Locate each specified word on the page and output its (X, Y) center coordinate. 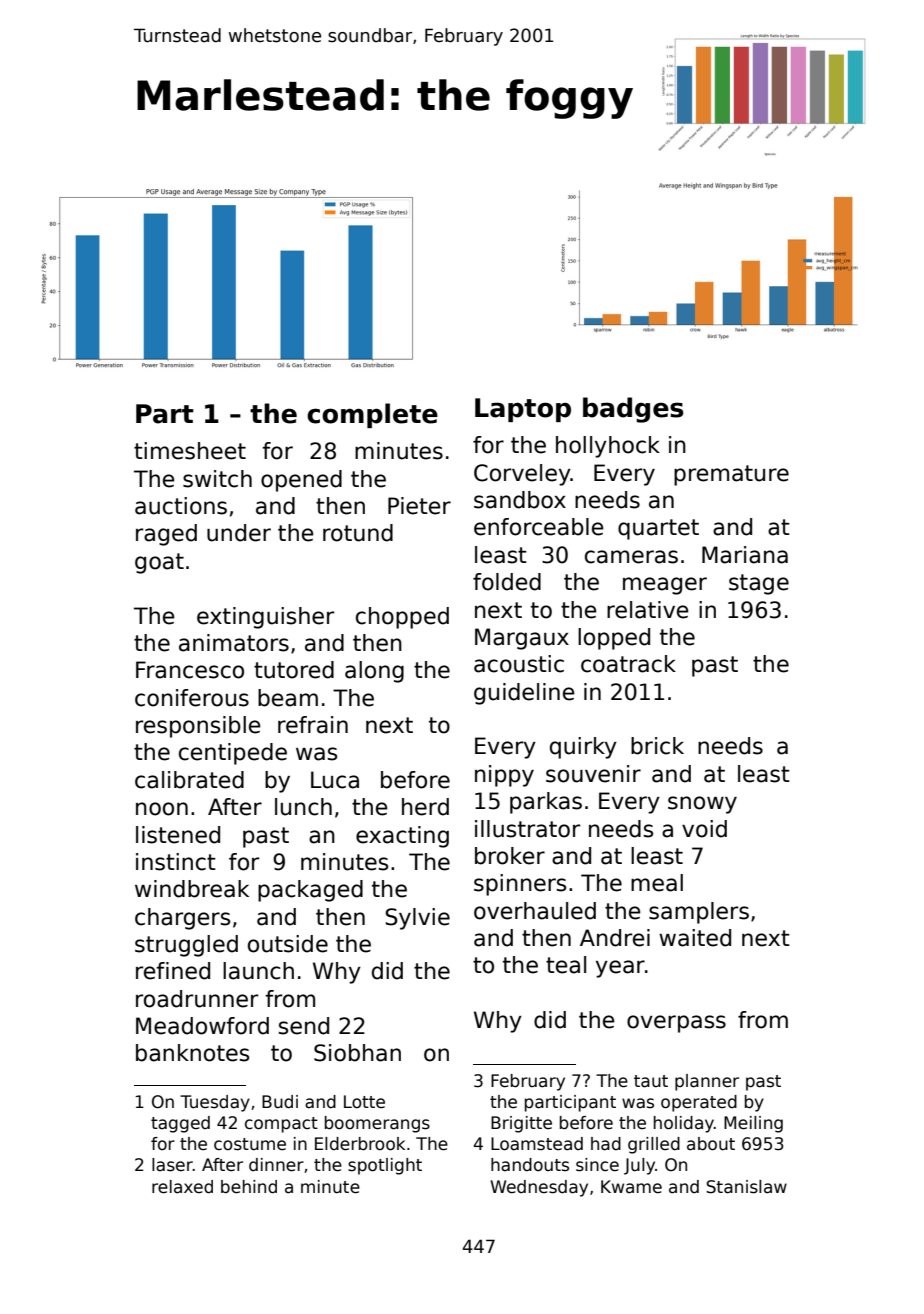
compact (281, 1125)
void (704, 829)
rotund (358, 533)
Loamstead (537, 1144)
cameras (631, 557)
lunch (303, 807)
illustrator (527, 829)
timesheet (190, 451)
